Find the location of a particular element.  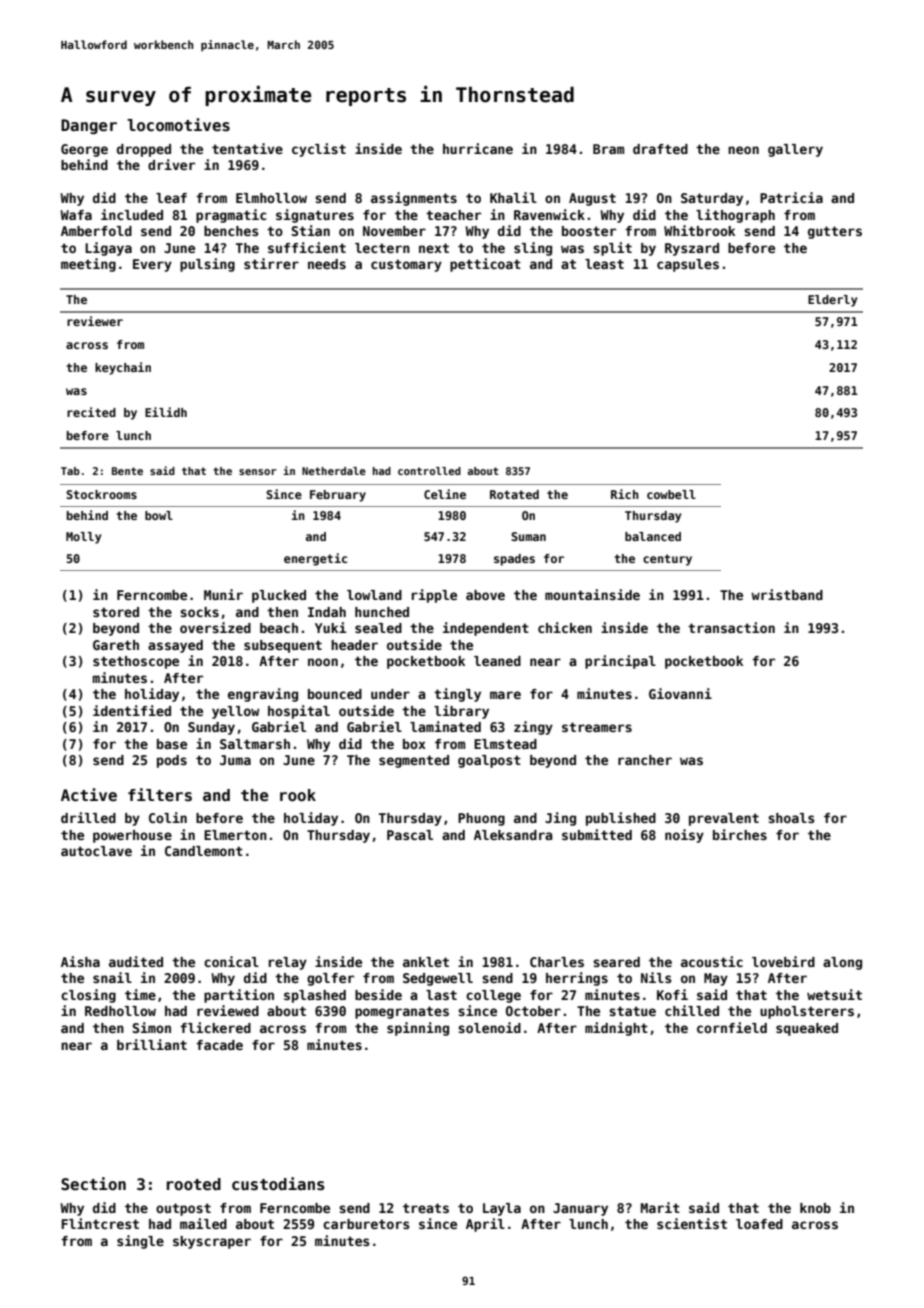

Flintcrest is located at coordinates (100, 1223).
